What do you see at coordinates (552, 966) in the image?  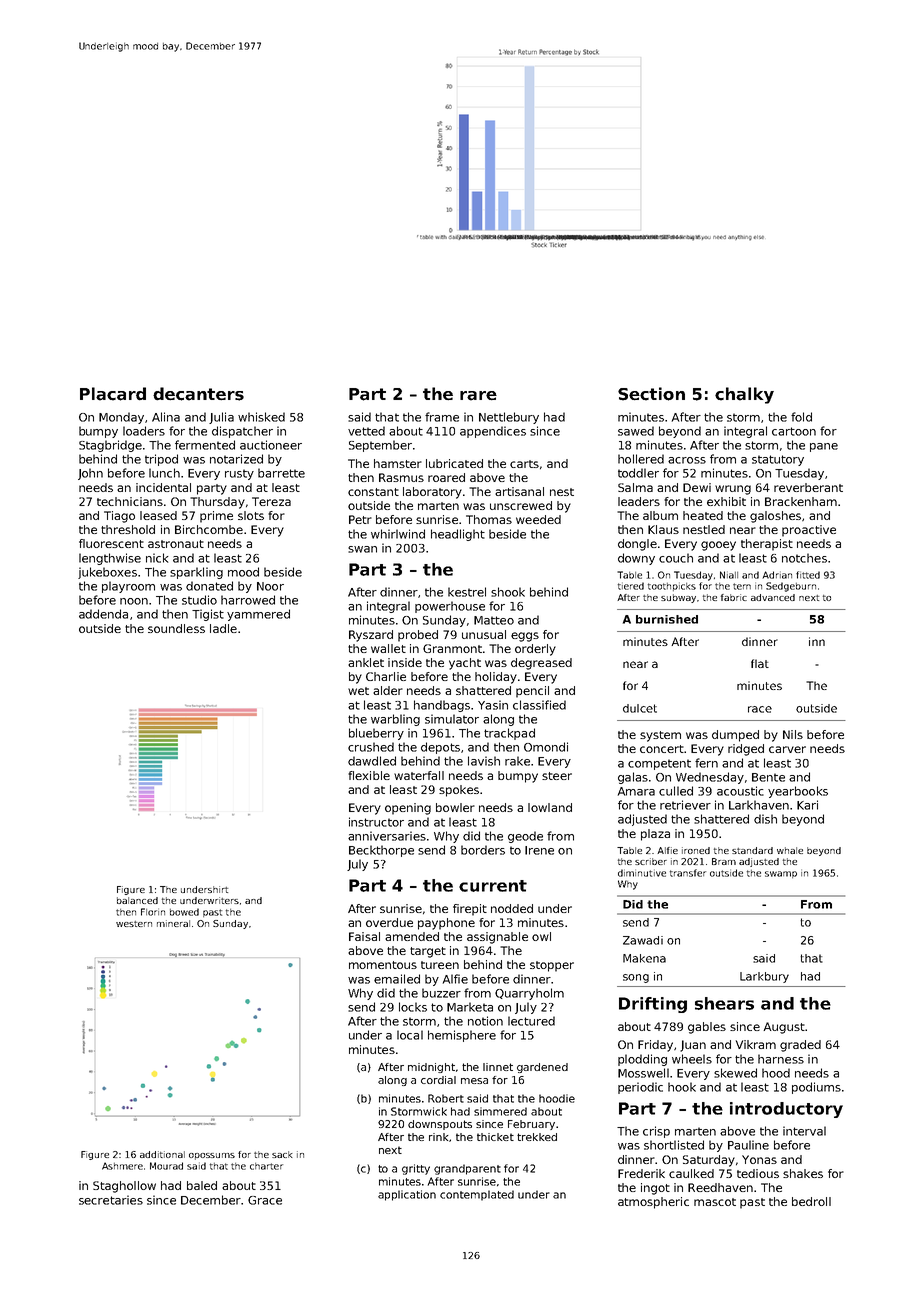 I see `stopper` at bounding box center [552, 966].
